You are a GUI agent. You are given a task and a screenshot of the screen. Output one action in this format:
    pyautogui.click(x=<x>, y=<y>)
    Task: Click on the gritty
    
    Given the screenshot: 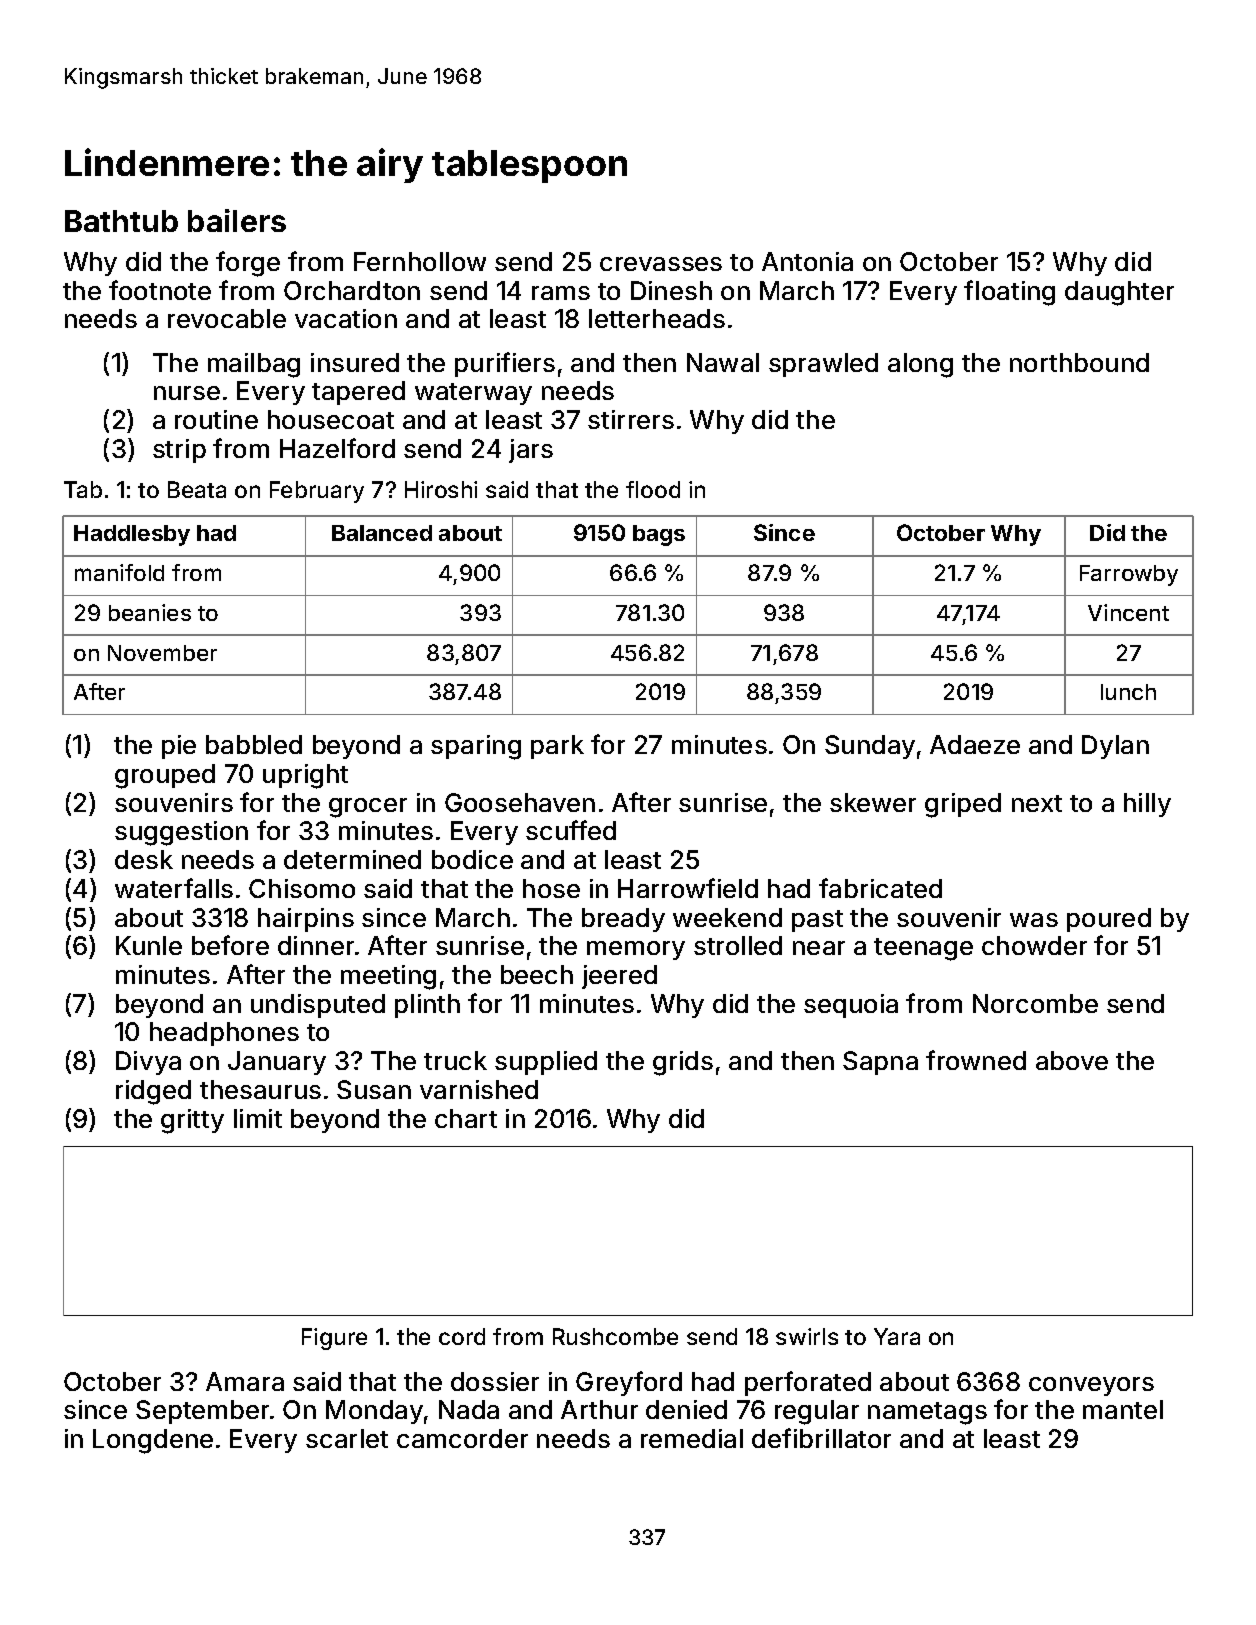 What is the action you would take?
    pyautogui.click(x=192, y=1121)
